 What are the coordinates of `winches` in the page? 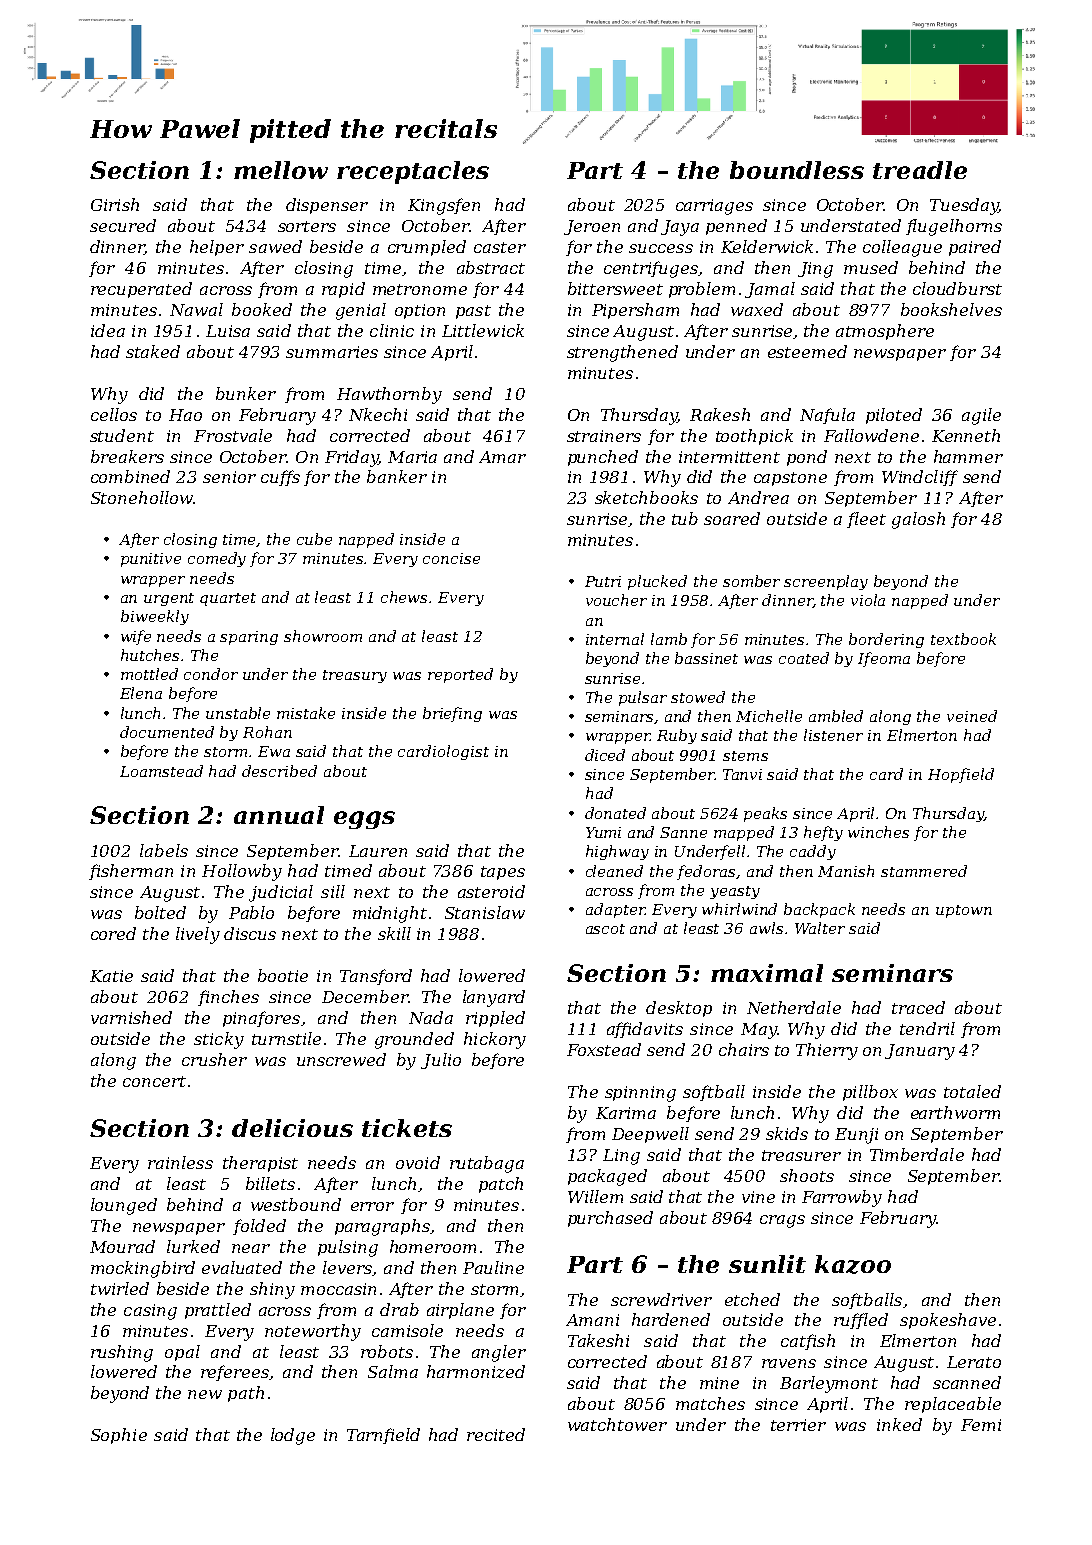 It's located at (878, 832).
